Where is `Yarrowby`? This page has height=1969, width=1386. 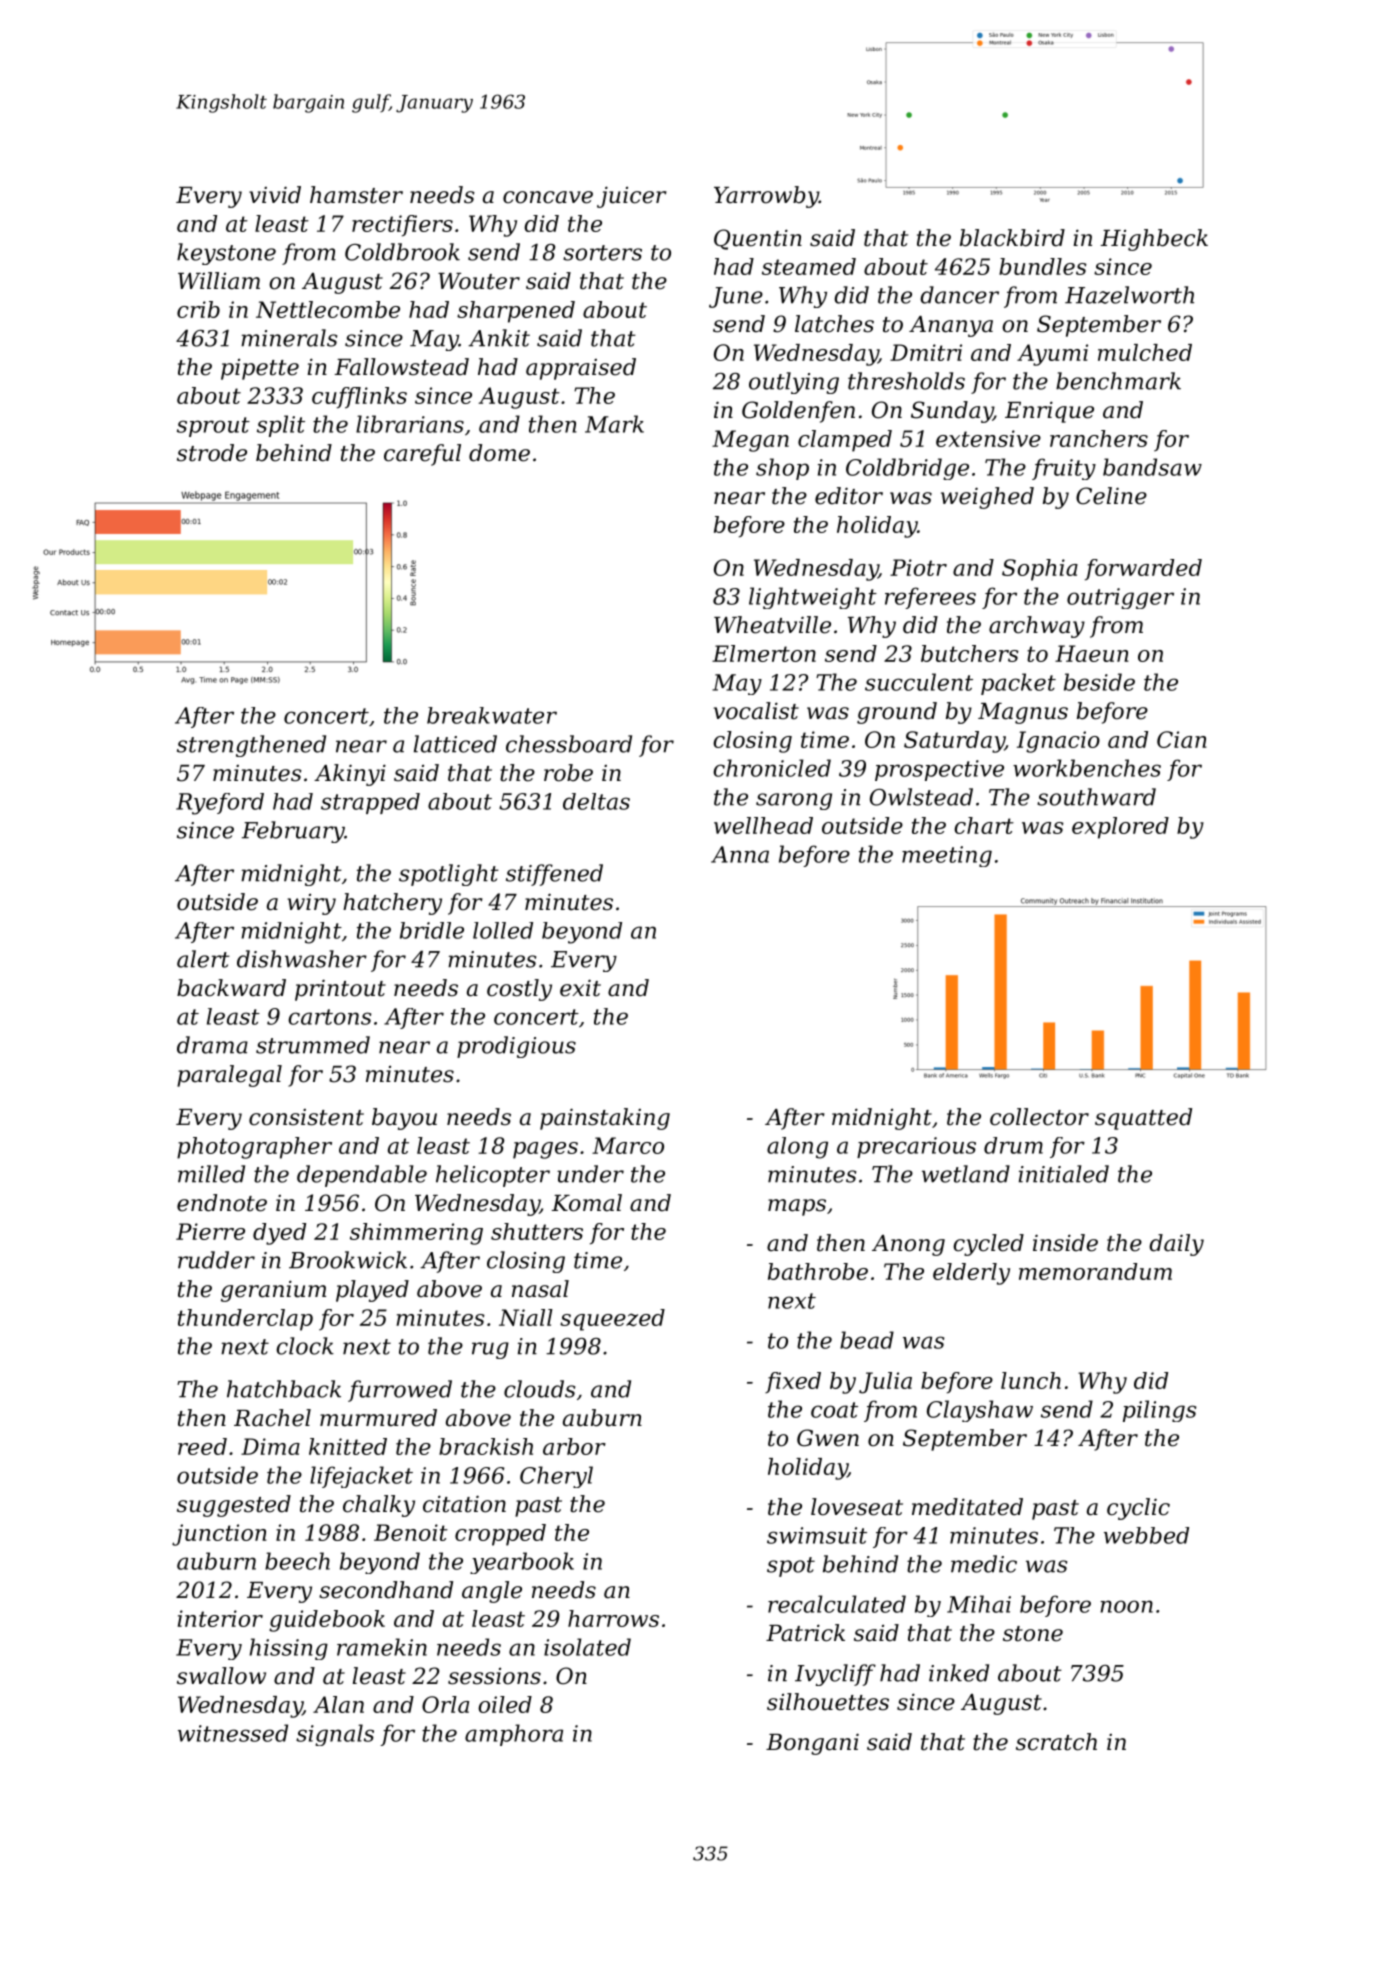
Yarrowby is located at coordinates (766, 197).
